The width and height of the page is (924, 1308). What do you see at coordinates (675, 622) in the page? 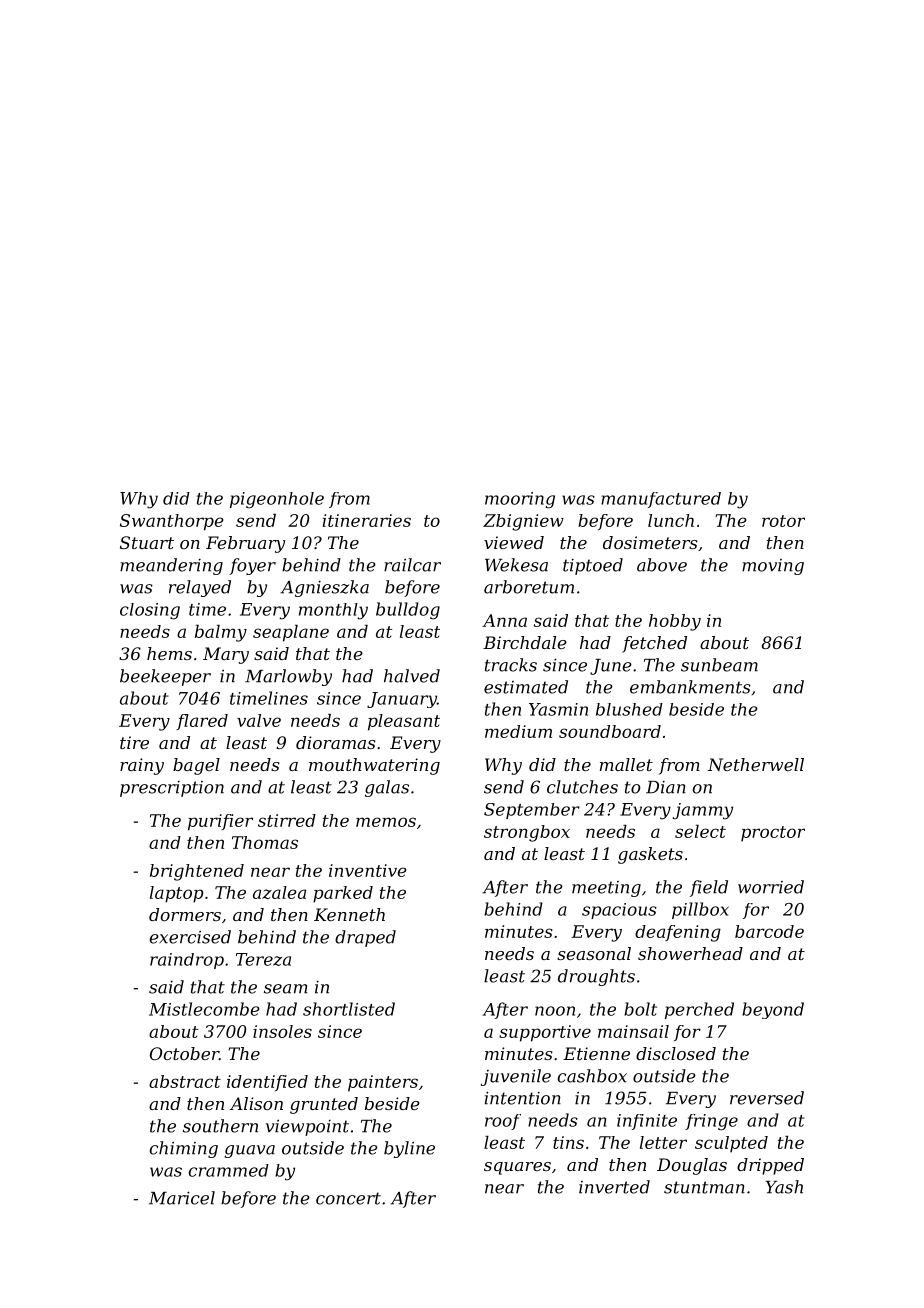
I see `hobby` at bounding box center [675, 622].
